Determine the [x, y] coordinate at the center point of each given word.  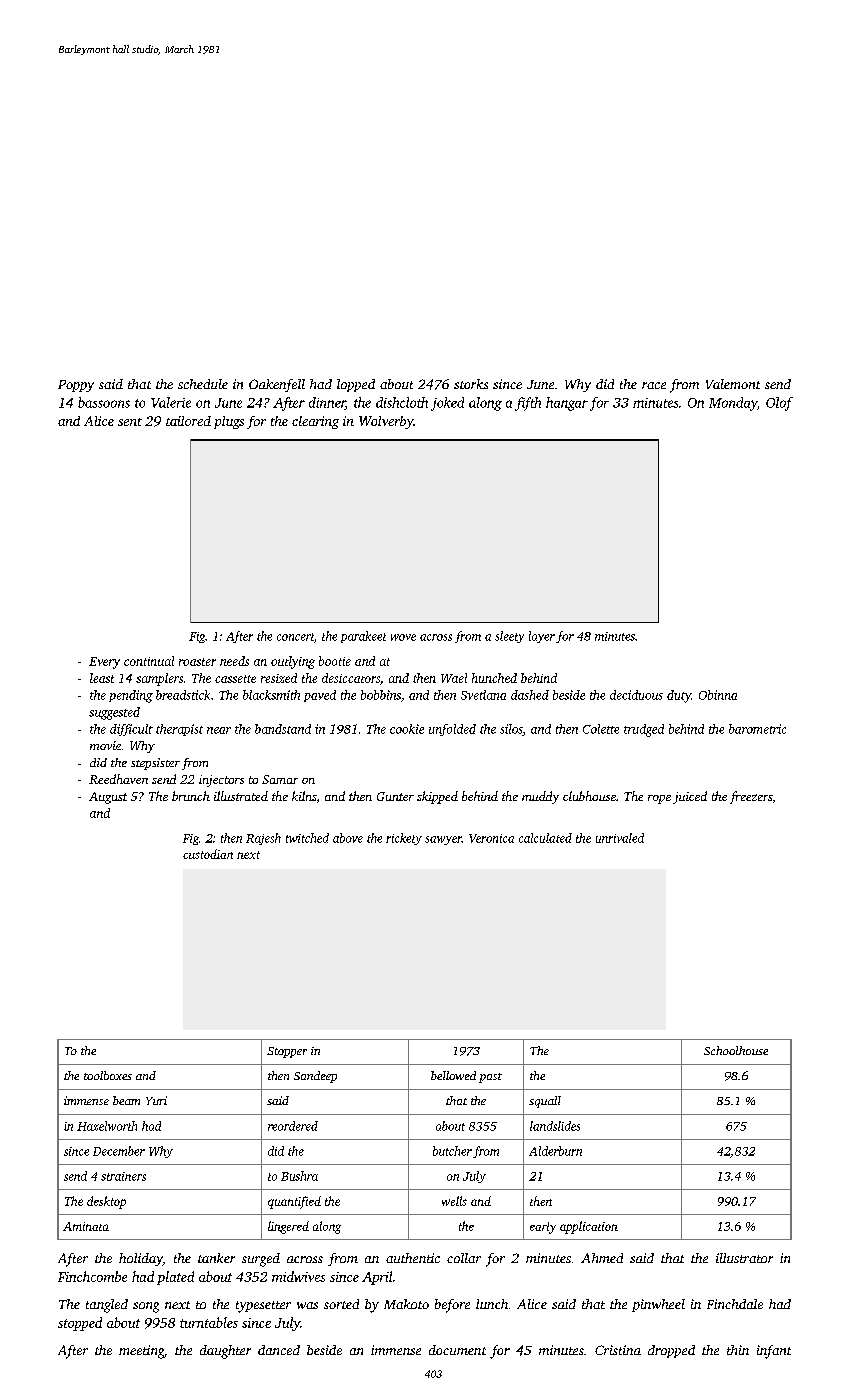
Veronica [491, 838]
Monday [733, 404]
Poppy [76, 386]
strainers [123, 1176]
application [589, 1227]
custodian [208, 854]
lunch [492, 1304]
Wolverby [386, 422]
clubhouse [589, 796]
